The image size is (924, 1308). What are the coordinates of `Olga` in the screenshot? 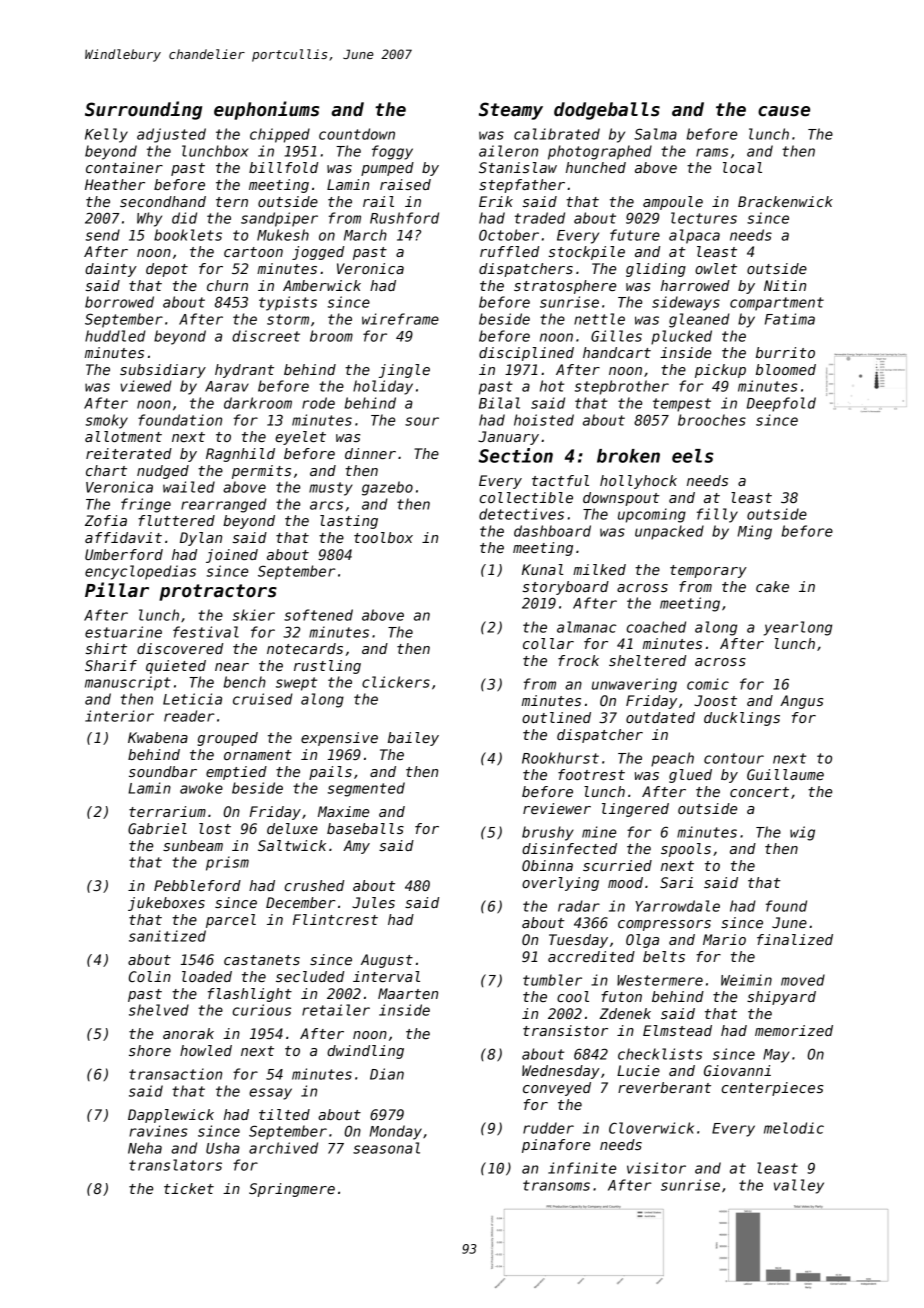 It's located at (642, 941).
